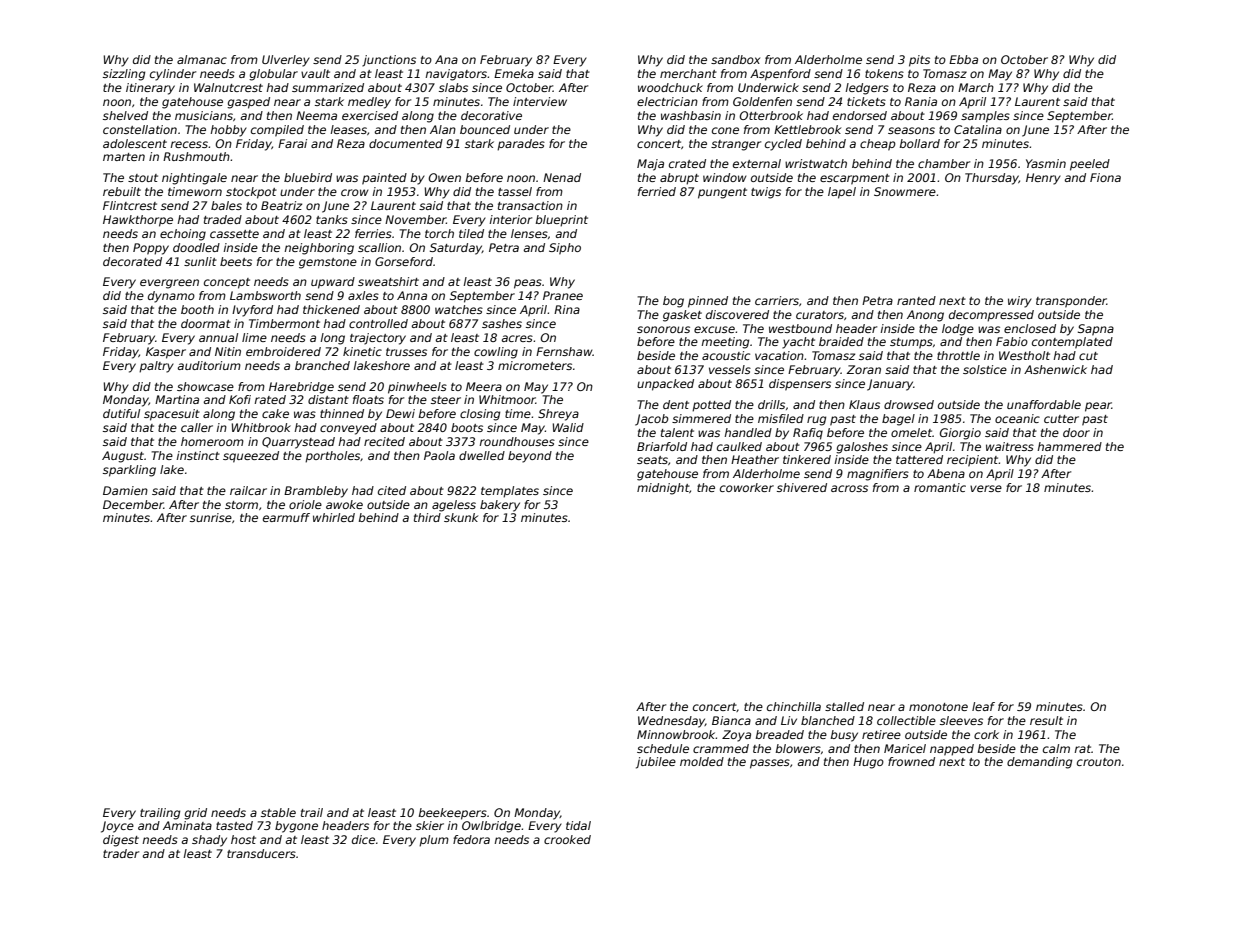  I want to click on jubilee, so click(656, 763).
